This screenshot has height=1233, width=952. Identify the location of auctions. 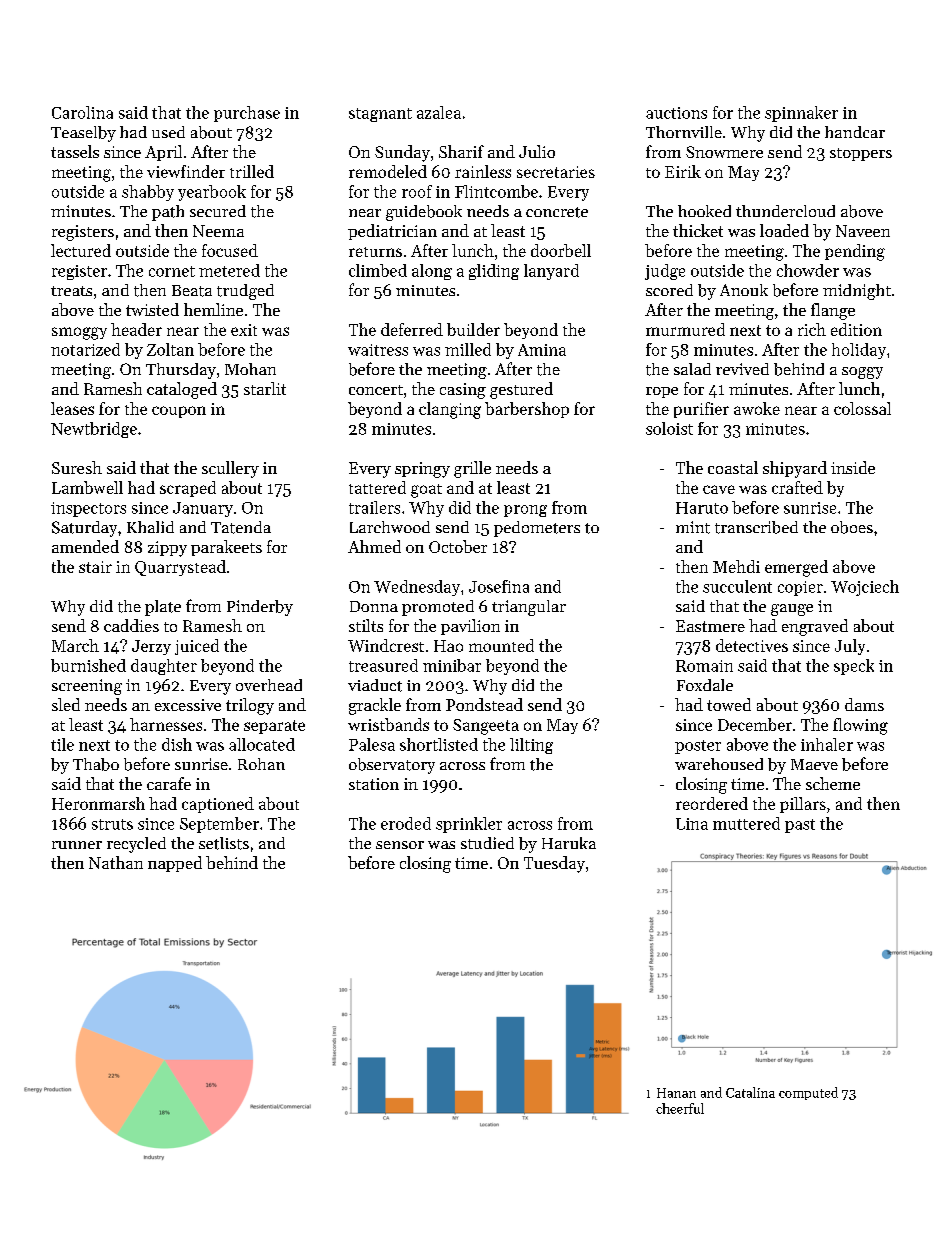
(676, 113).
